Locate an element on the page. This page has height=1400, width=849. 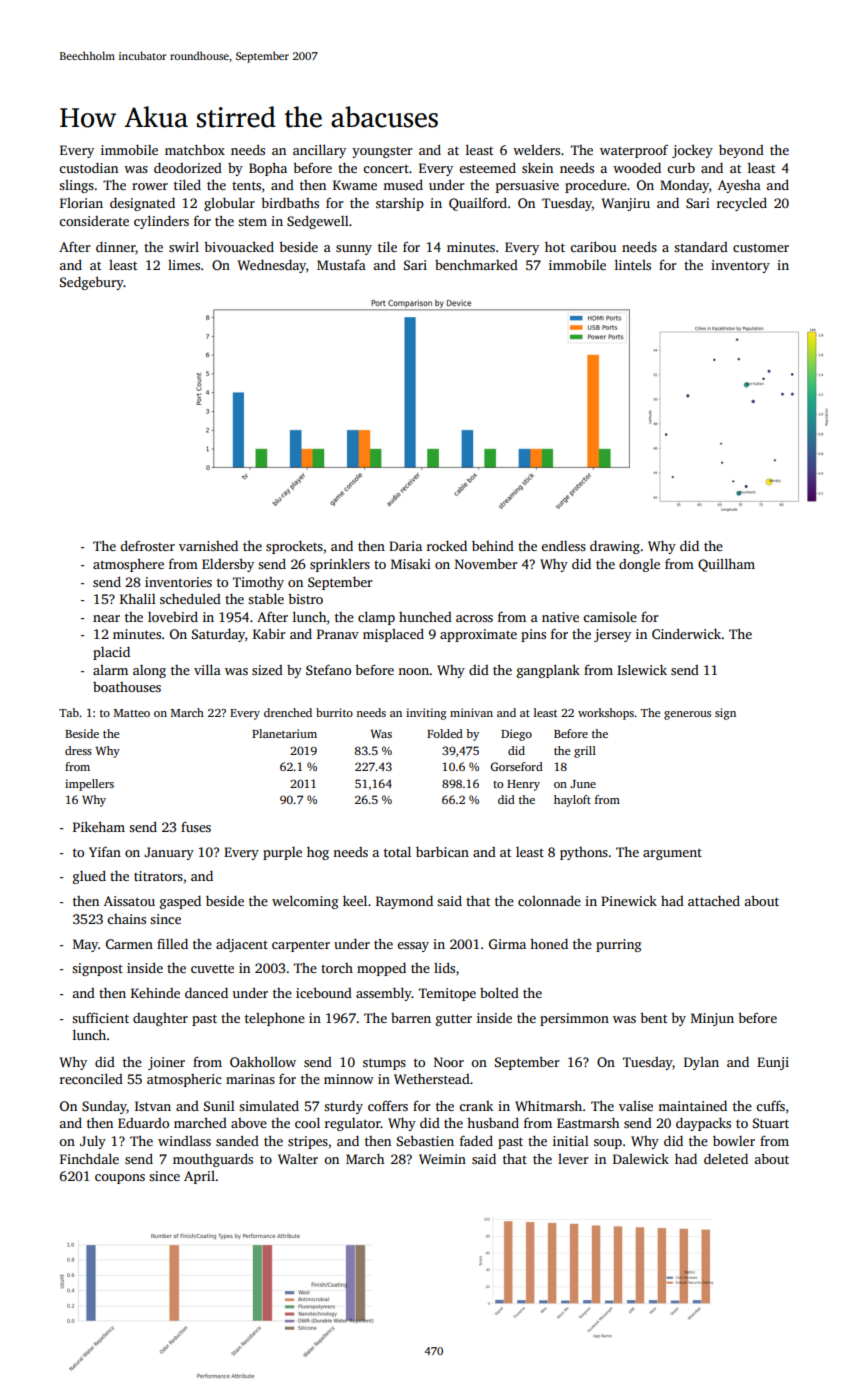
sunny is located at coordinates (354, 250).
